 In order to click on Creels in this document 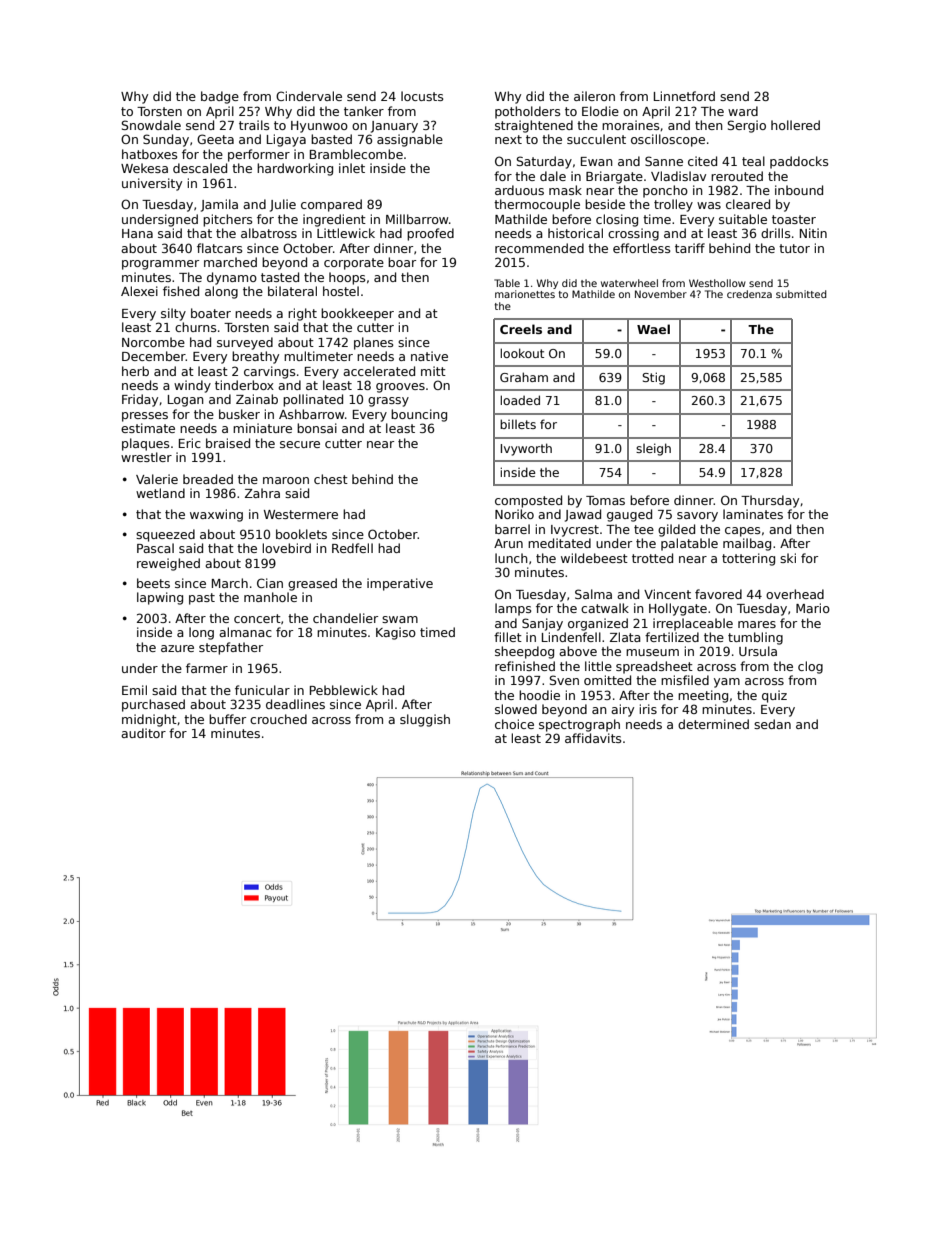, I will do `click(521, 329)`.
